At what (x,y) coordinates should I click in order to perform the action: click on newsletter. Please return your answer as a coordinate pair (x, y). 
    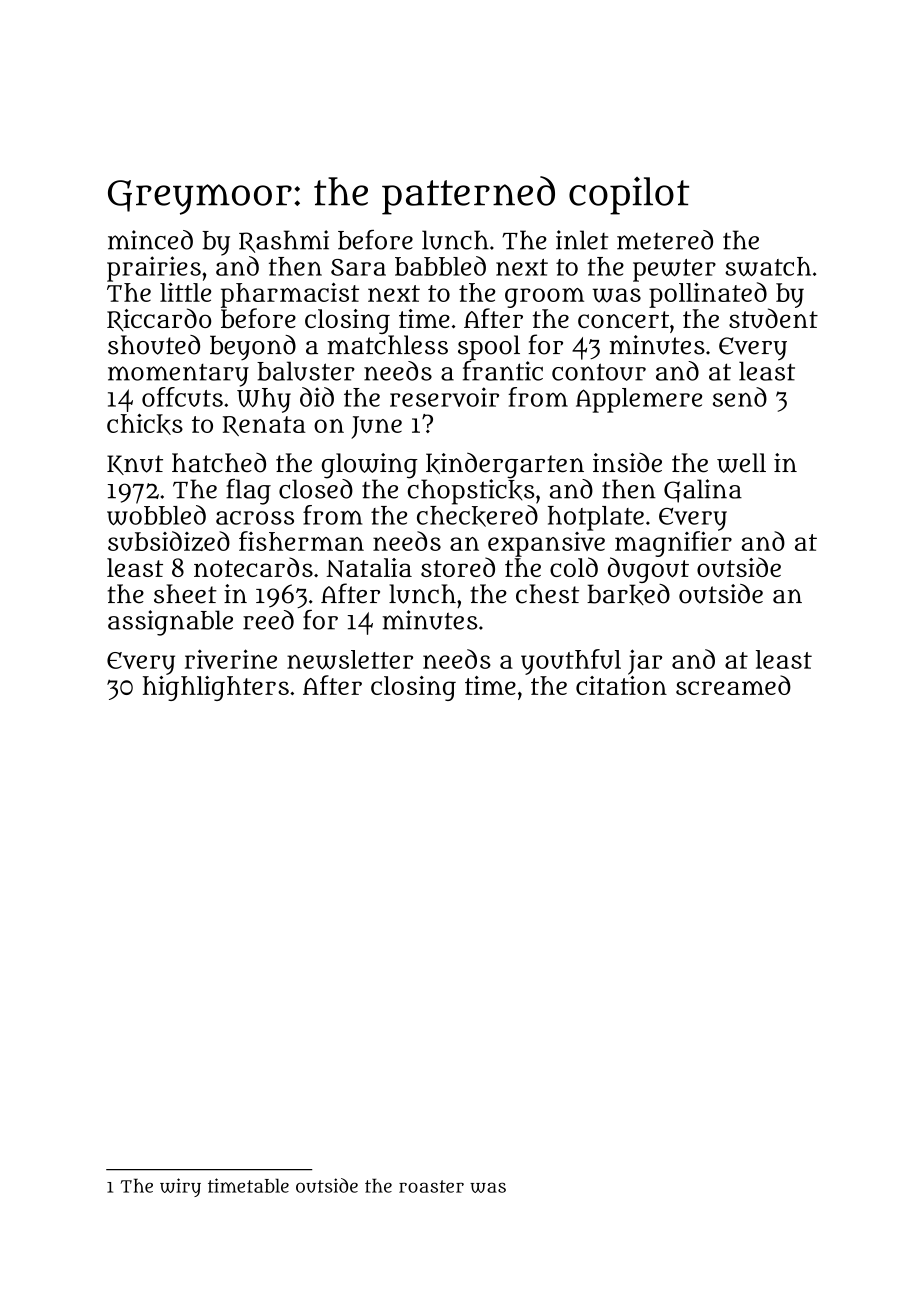
    Looking at the image, I should click on (350, 660).
